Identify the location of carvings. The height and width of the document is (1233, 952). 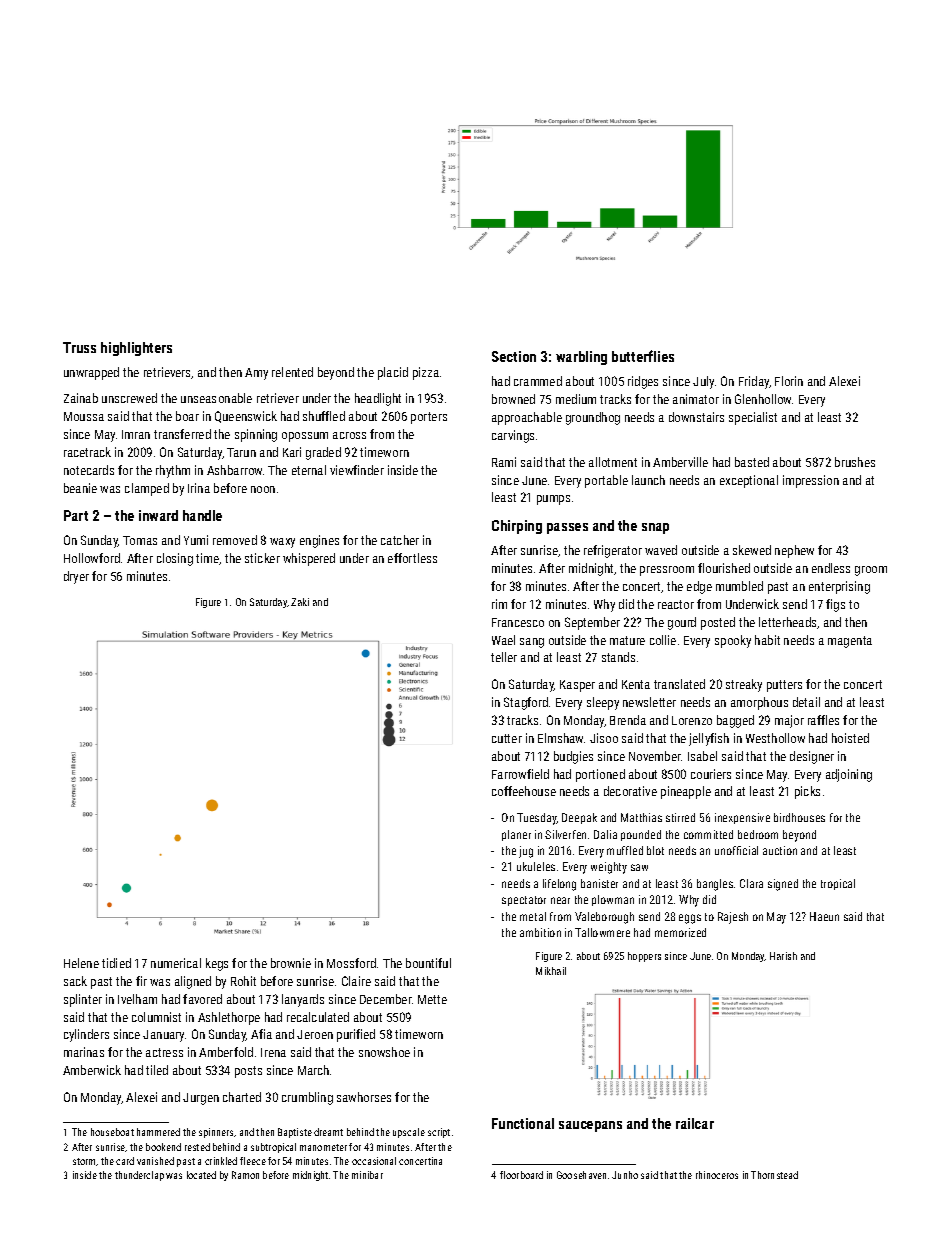
(513, 436).
